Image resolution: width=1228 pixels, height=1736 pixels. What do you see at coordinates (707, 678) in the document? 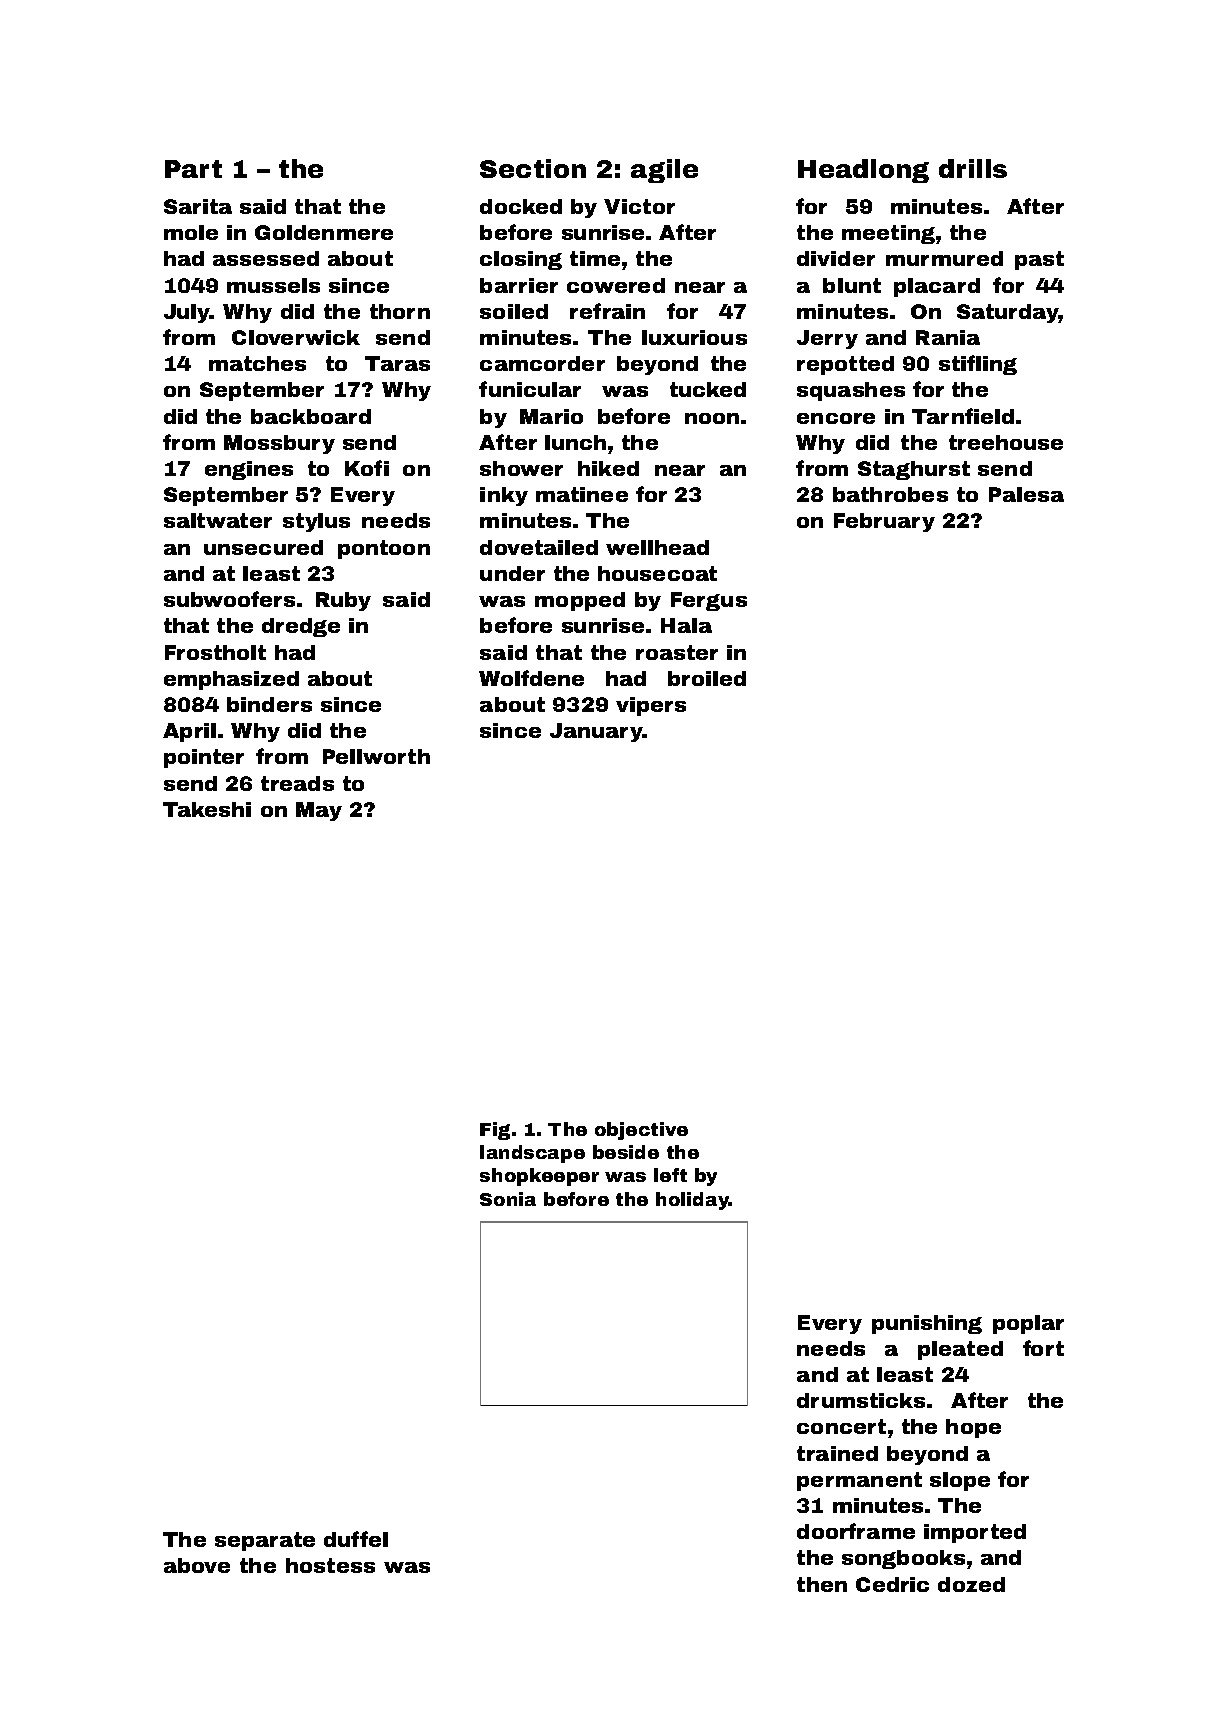
I see `broiled` at bounding box center [707, 678].
